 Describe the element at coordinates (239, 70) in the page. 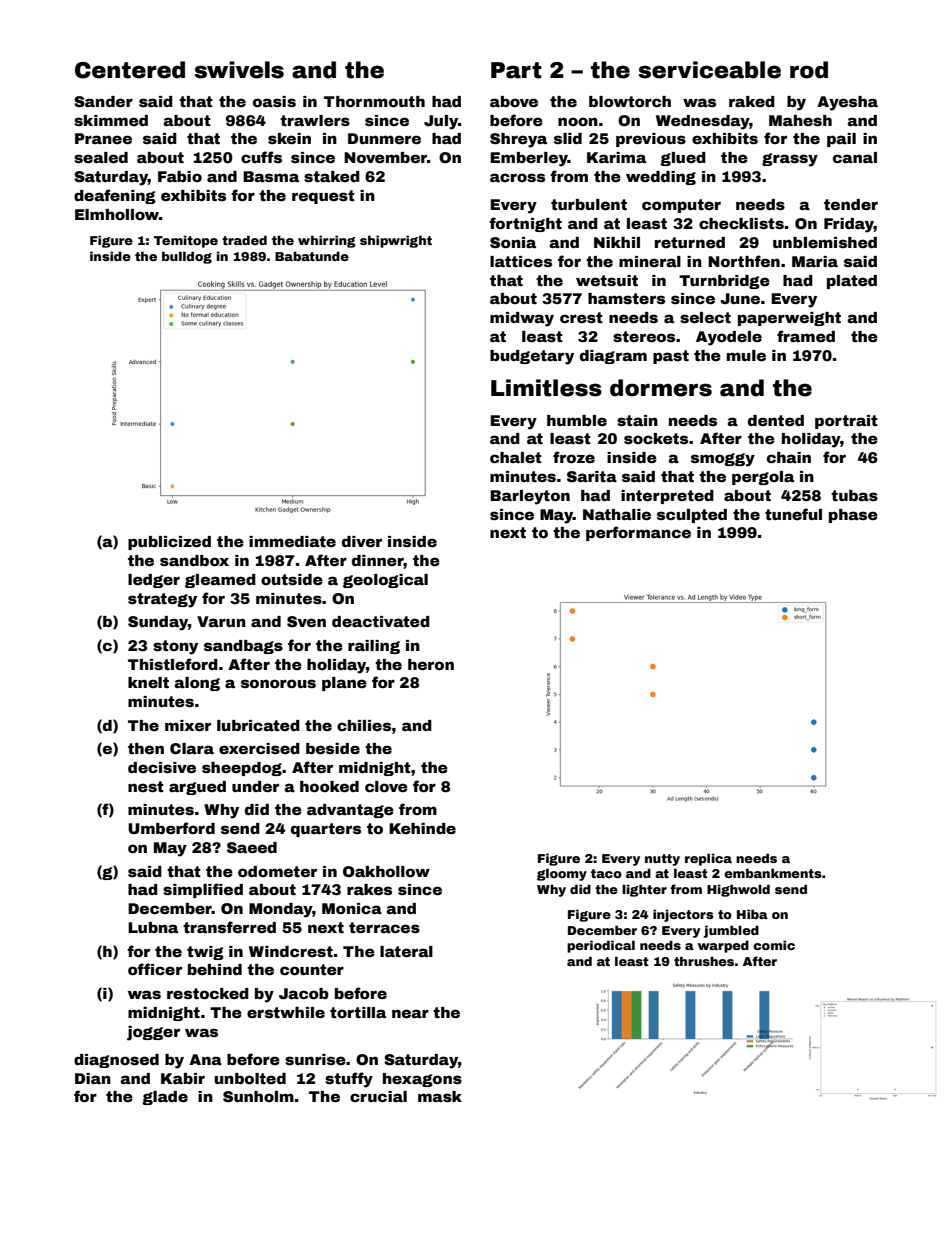

I see `swivels` at that location.
